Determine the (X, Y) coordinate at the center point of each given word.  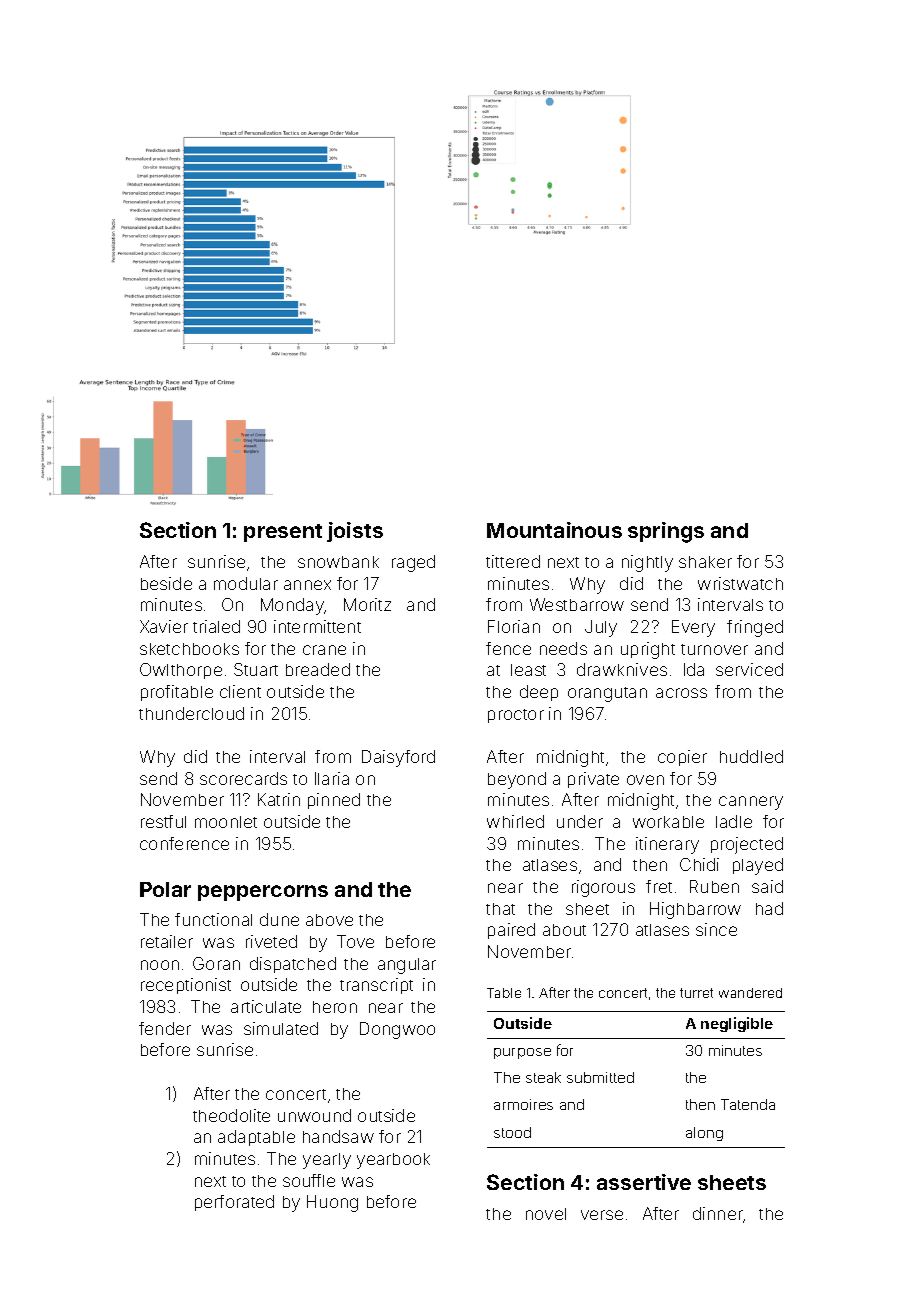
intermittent (317, 626)
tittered (513, 561)
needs (563, 648)
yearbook (393, 1161)
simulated (281, 1028)
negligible (737, 1024)
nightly (647, 563)
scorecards (243, 778)
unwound (314, 1115)
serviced (749, 669)
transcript (376, 986)
